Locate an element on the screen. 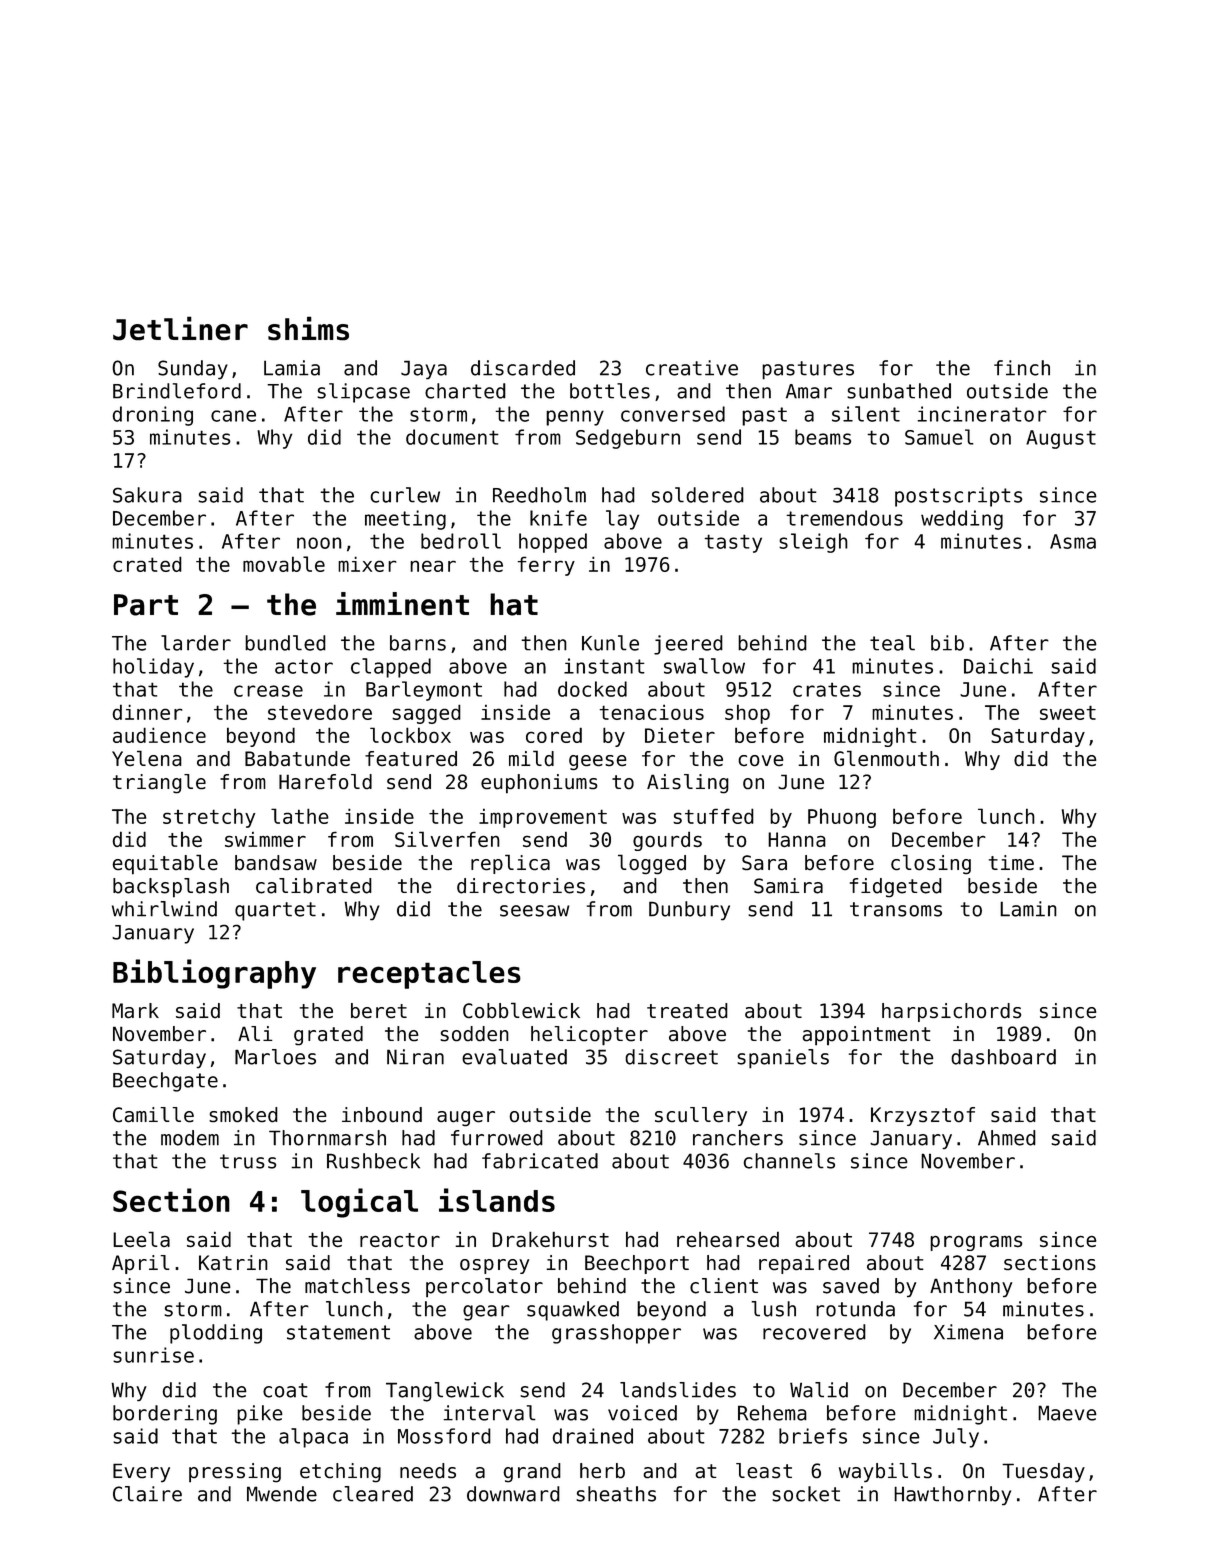 The width and height of the screenshot is (1209, 1565). Phuong is located at coordinates (842, 818).
